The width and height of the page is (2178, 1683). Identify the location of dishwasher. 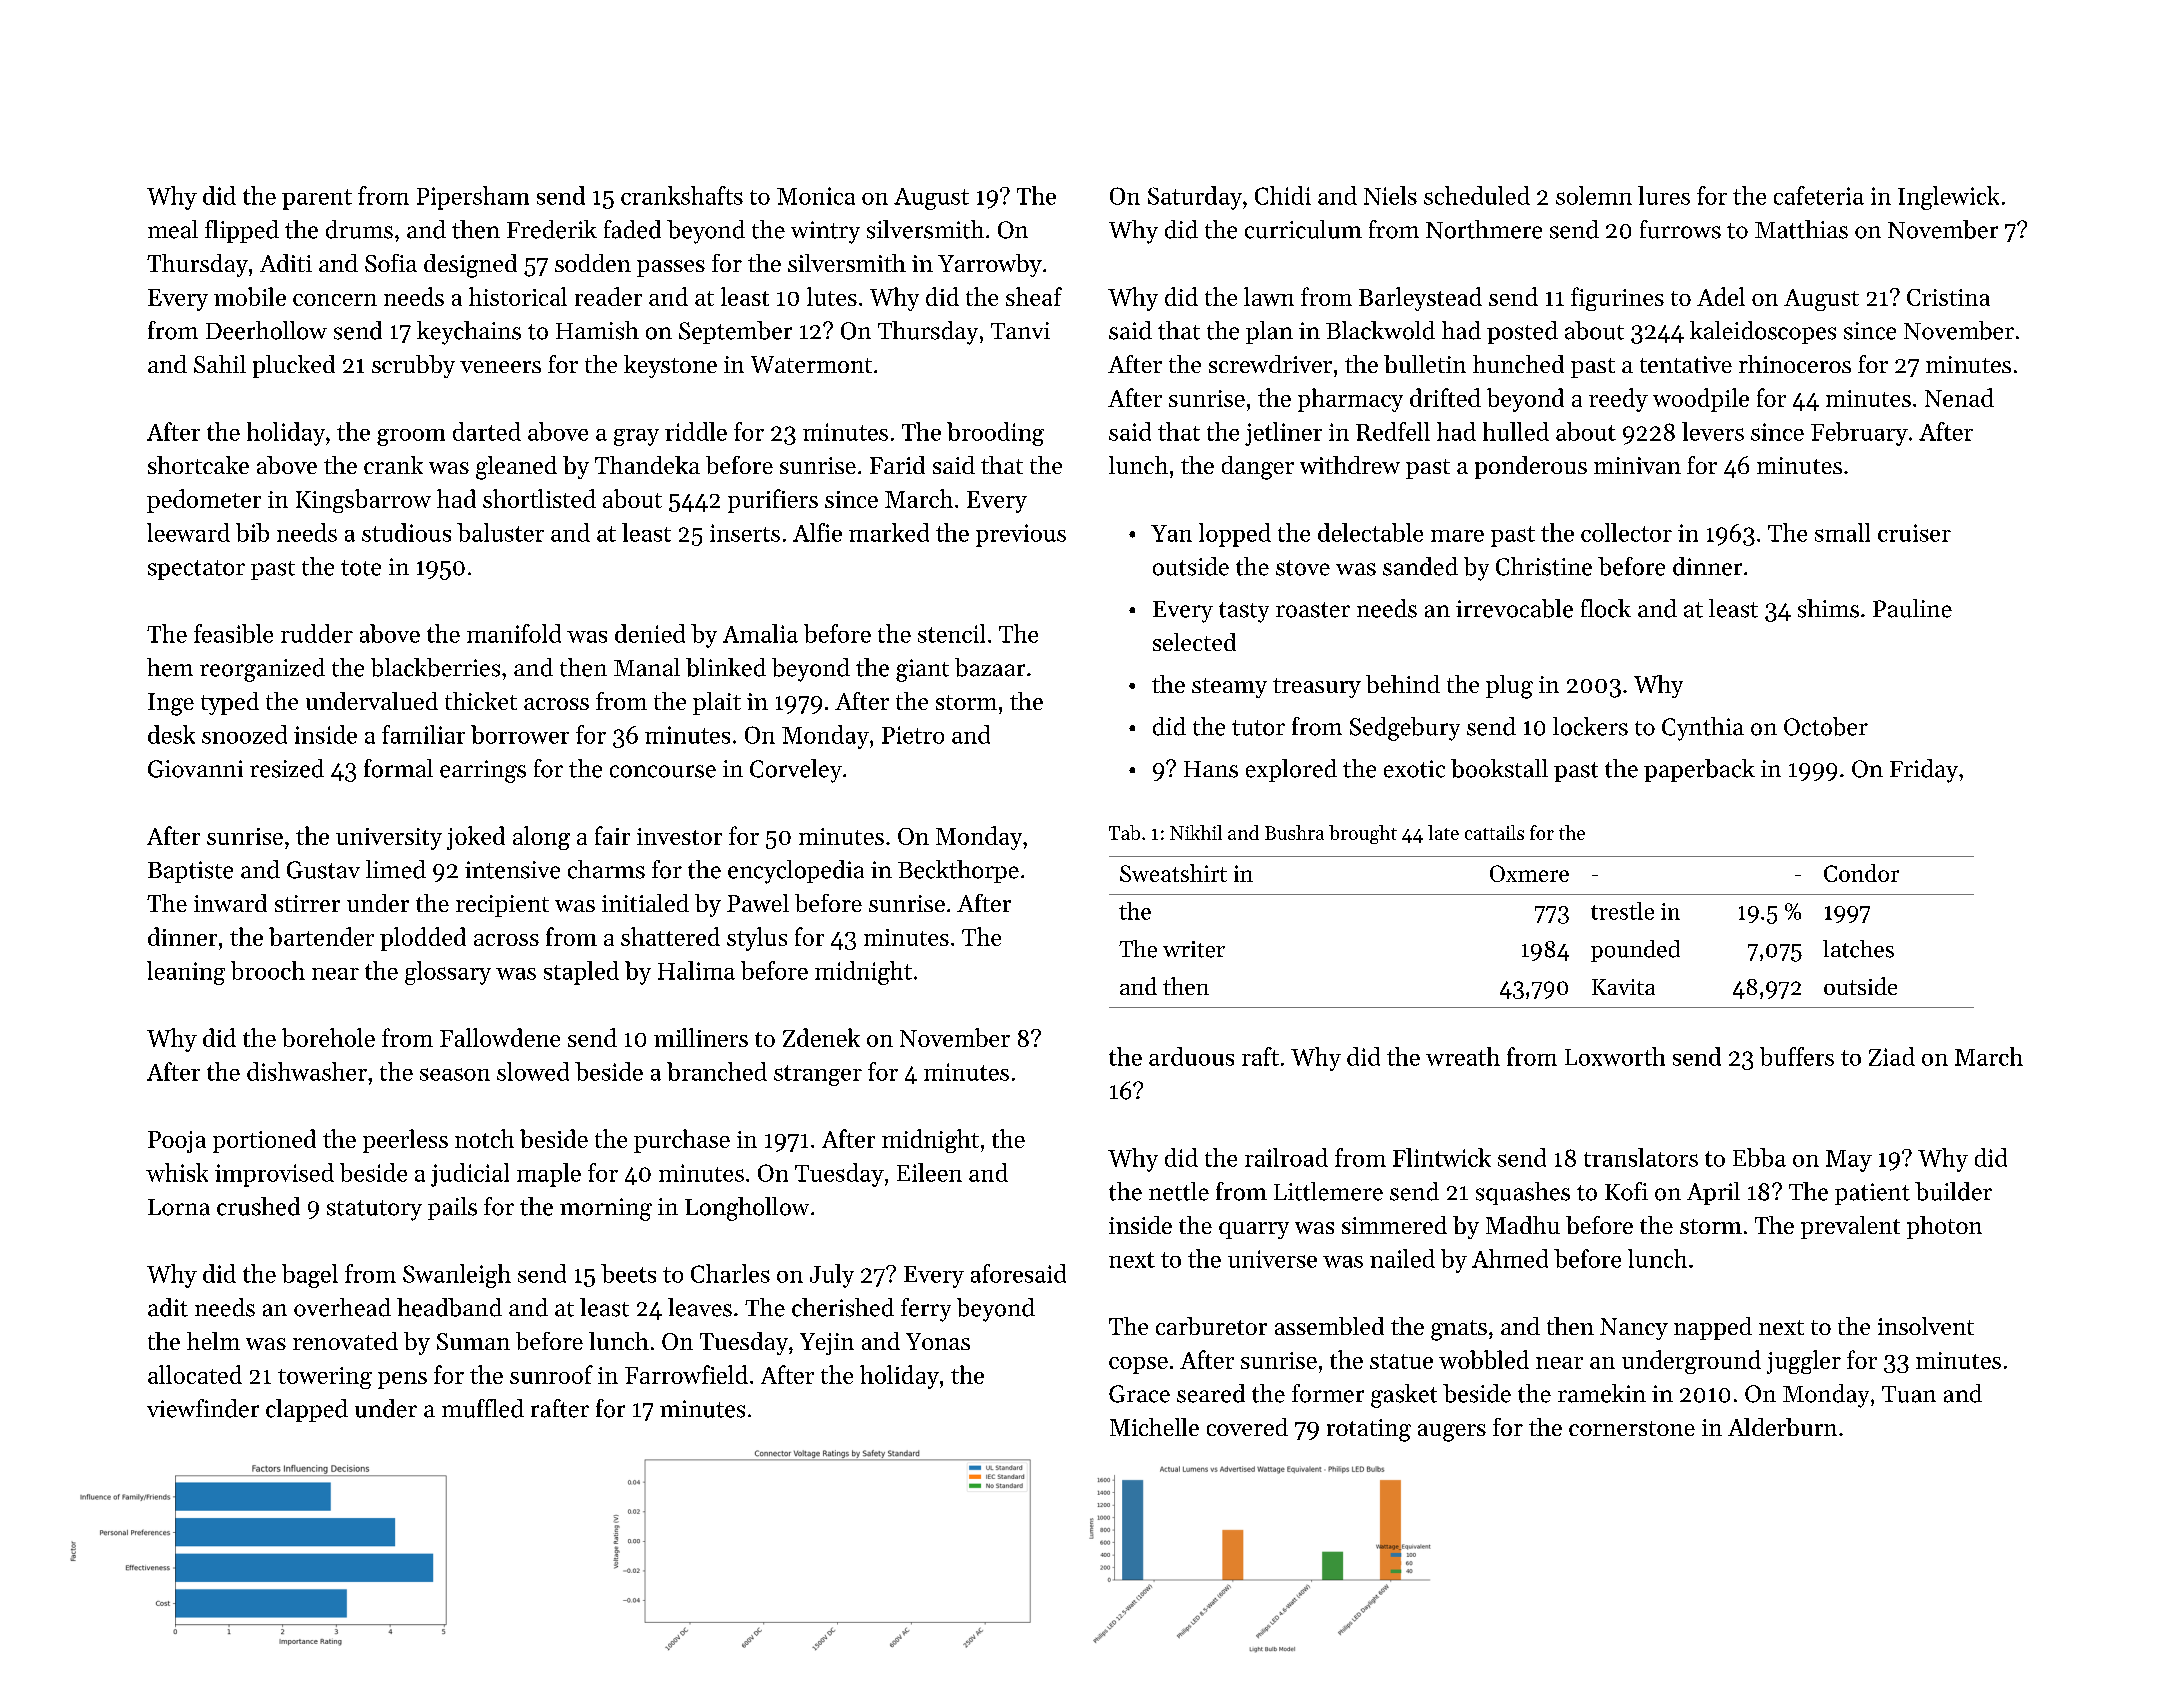
(307, 1071).
